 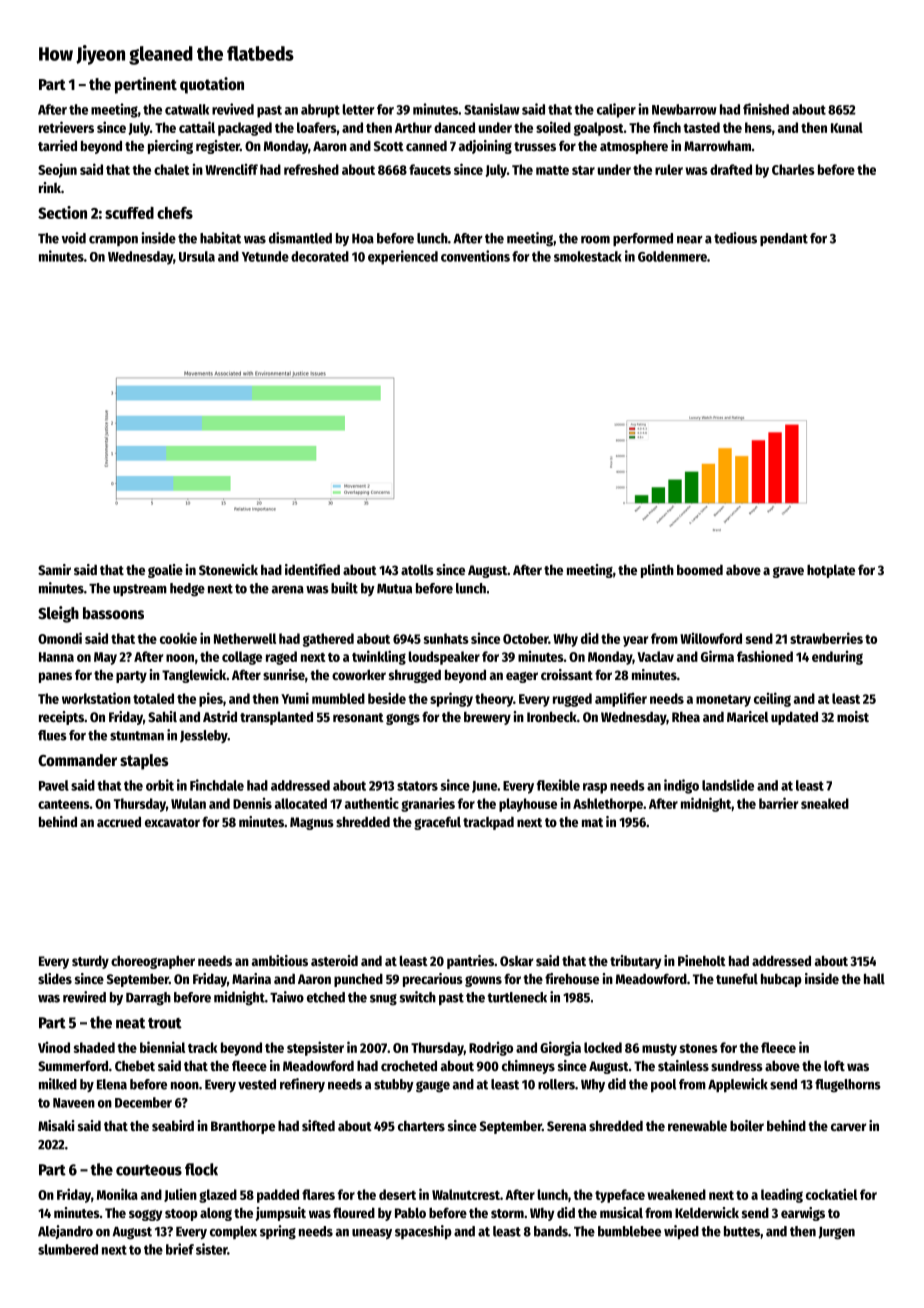 What do you see at coordinates (243, 1127) in the screenshot?
I see `Branthorpe` at bounding box center [243, 1127].
